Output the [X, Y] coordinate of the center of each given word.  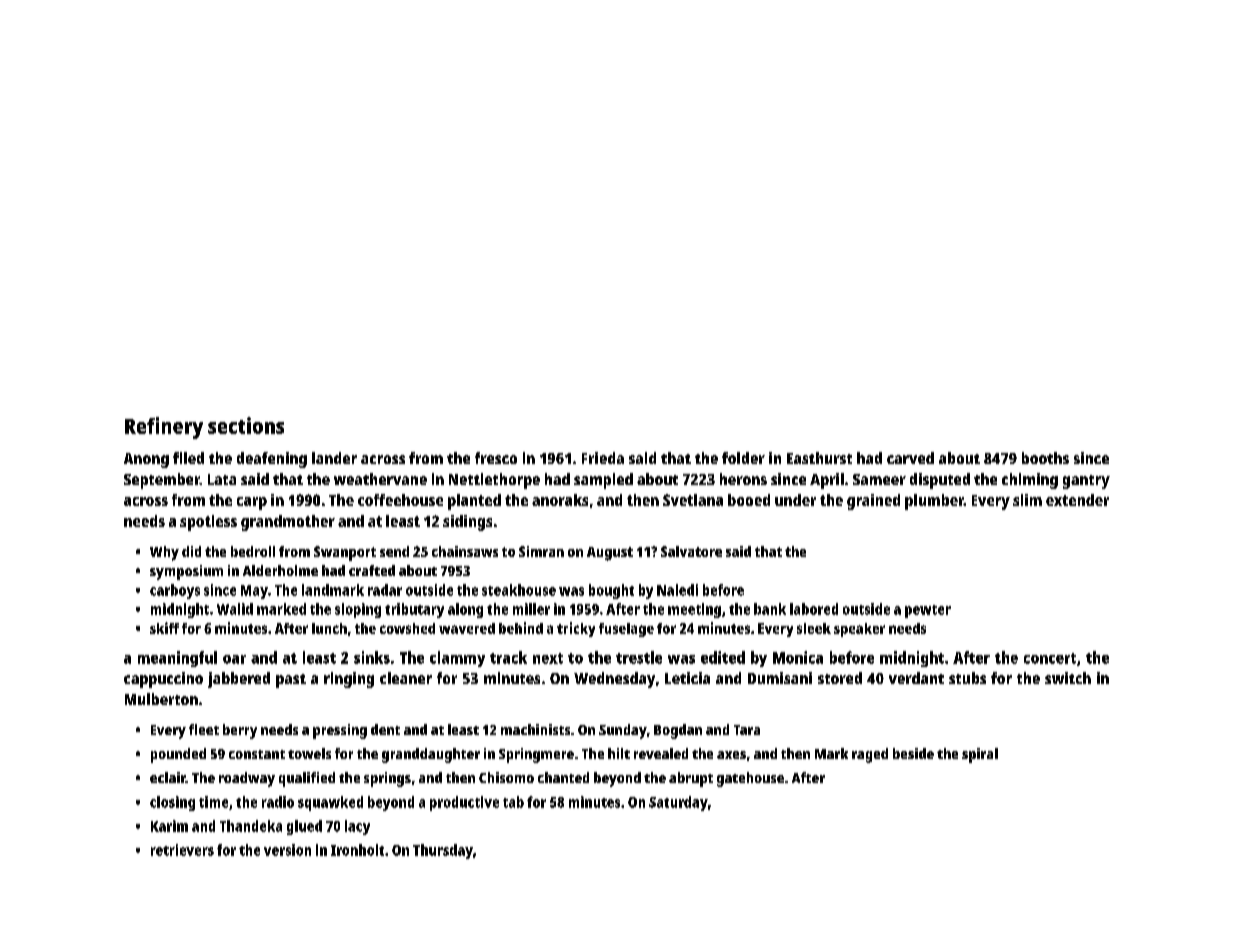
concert [1050, 658]
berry [240, 731]
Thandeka [251, 826]
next [548, 658]
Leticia [687, 678]
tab [513, 802]
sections [246, 425]
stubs [967, 678]
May [254, 592]
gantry [1086, 482]
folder [743, 458]
